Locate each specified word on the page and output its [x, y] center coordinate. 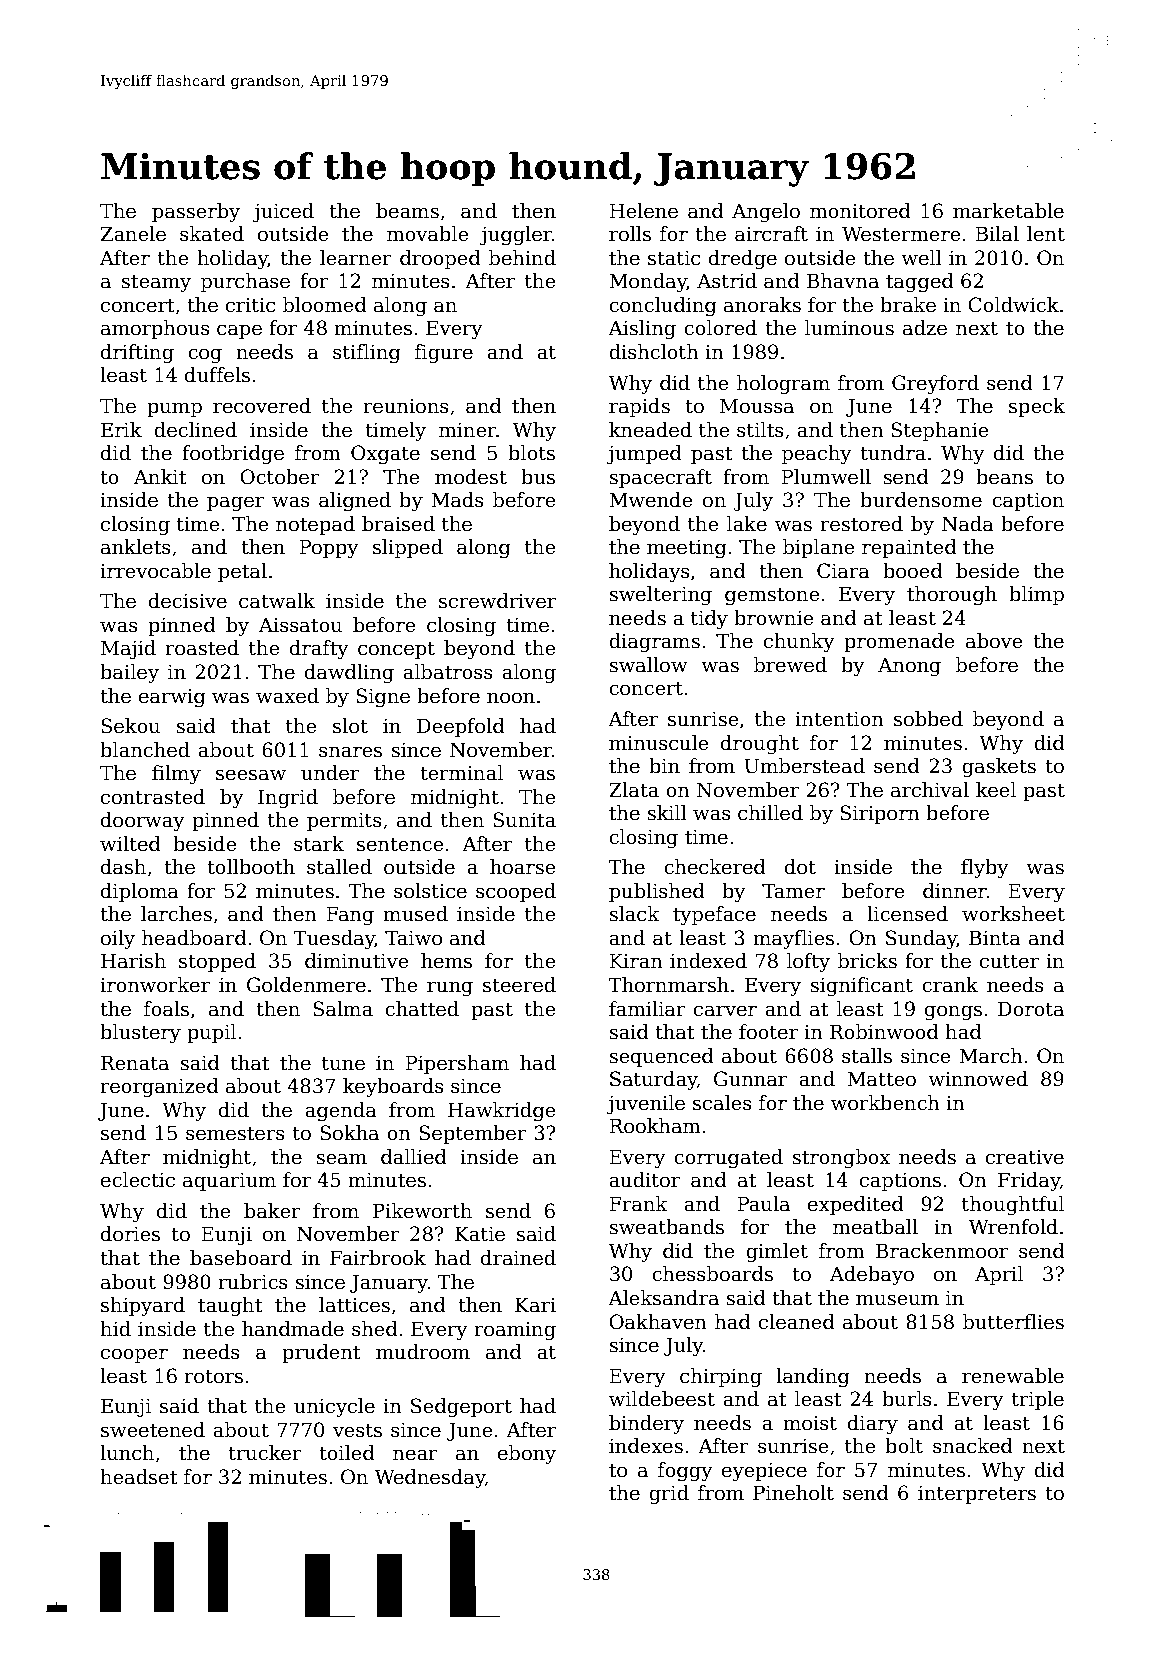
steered [519, 985]
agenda [341, 1111]
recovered [262, 406]
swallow [648, 665]
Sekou [130, 726]
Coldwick [1013, 305]
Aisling [642, 330]
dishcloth [654, 352]
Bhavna [843, 281]
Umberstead [804, 766]
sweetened [153, 1430]
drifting [137, 354]
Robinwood [884, 1032]
